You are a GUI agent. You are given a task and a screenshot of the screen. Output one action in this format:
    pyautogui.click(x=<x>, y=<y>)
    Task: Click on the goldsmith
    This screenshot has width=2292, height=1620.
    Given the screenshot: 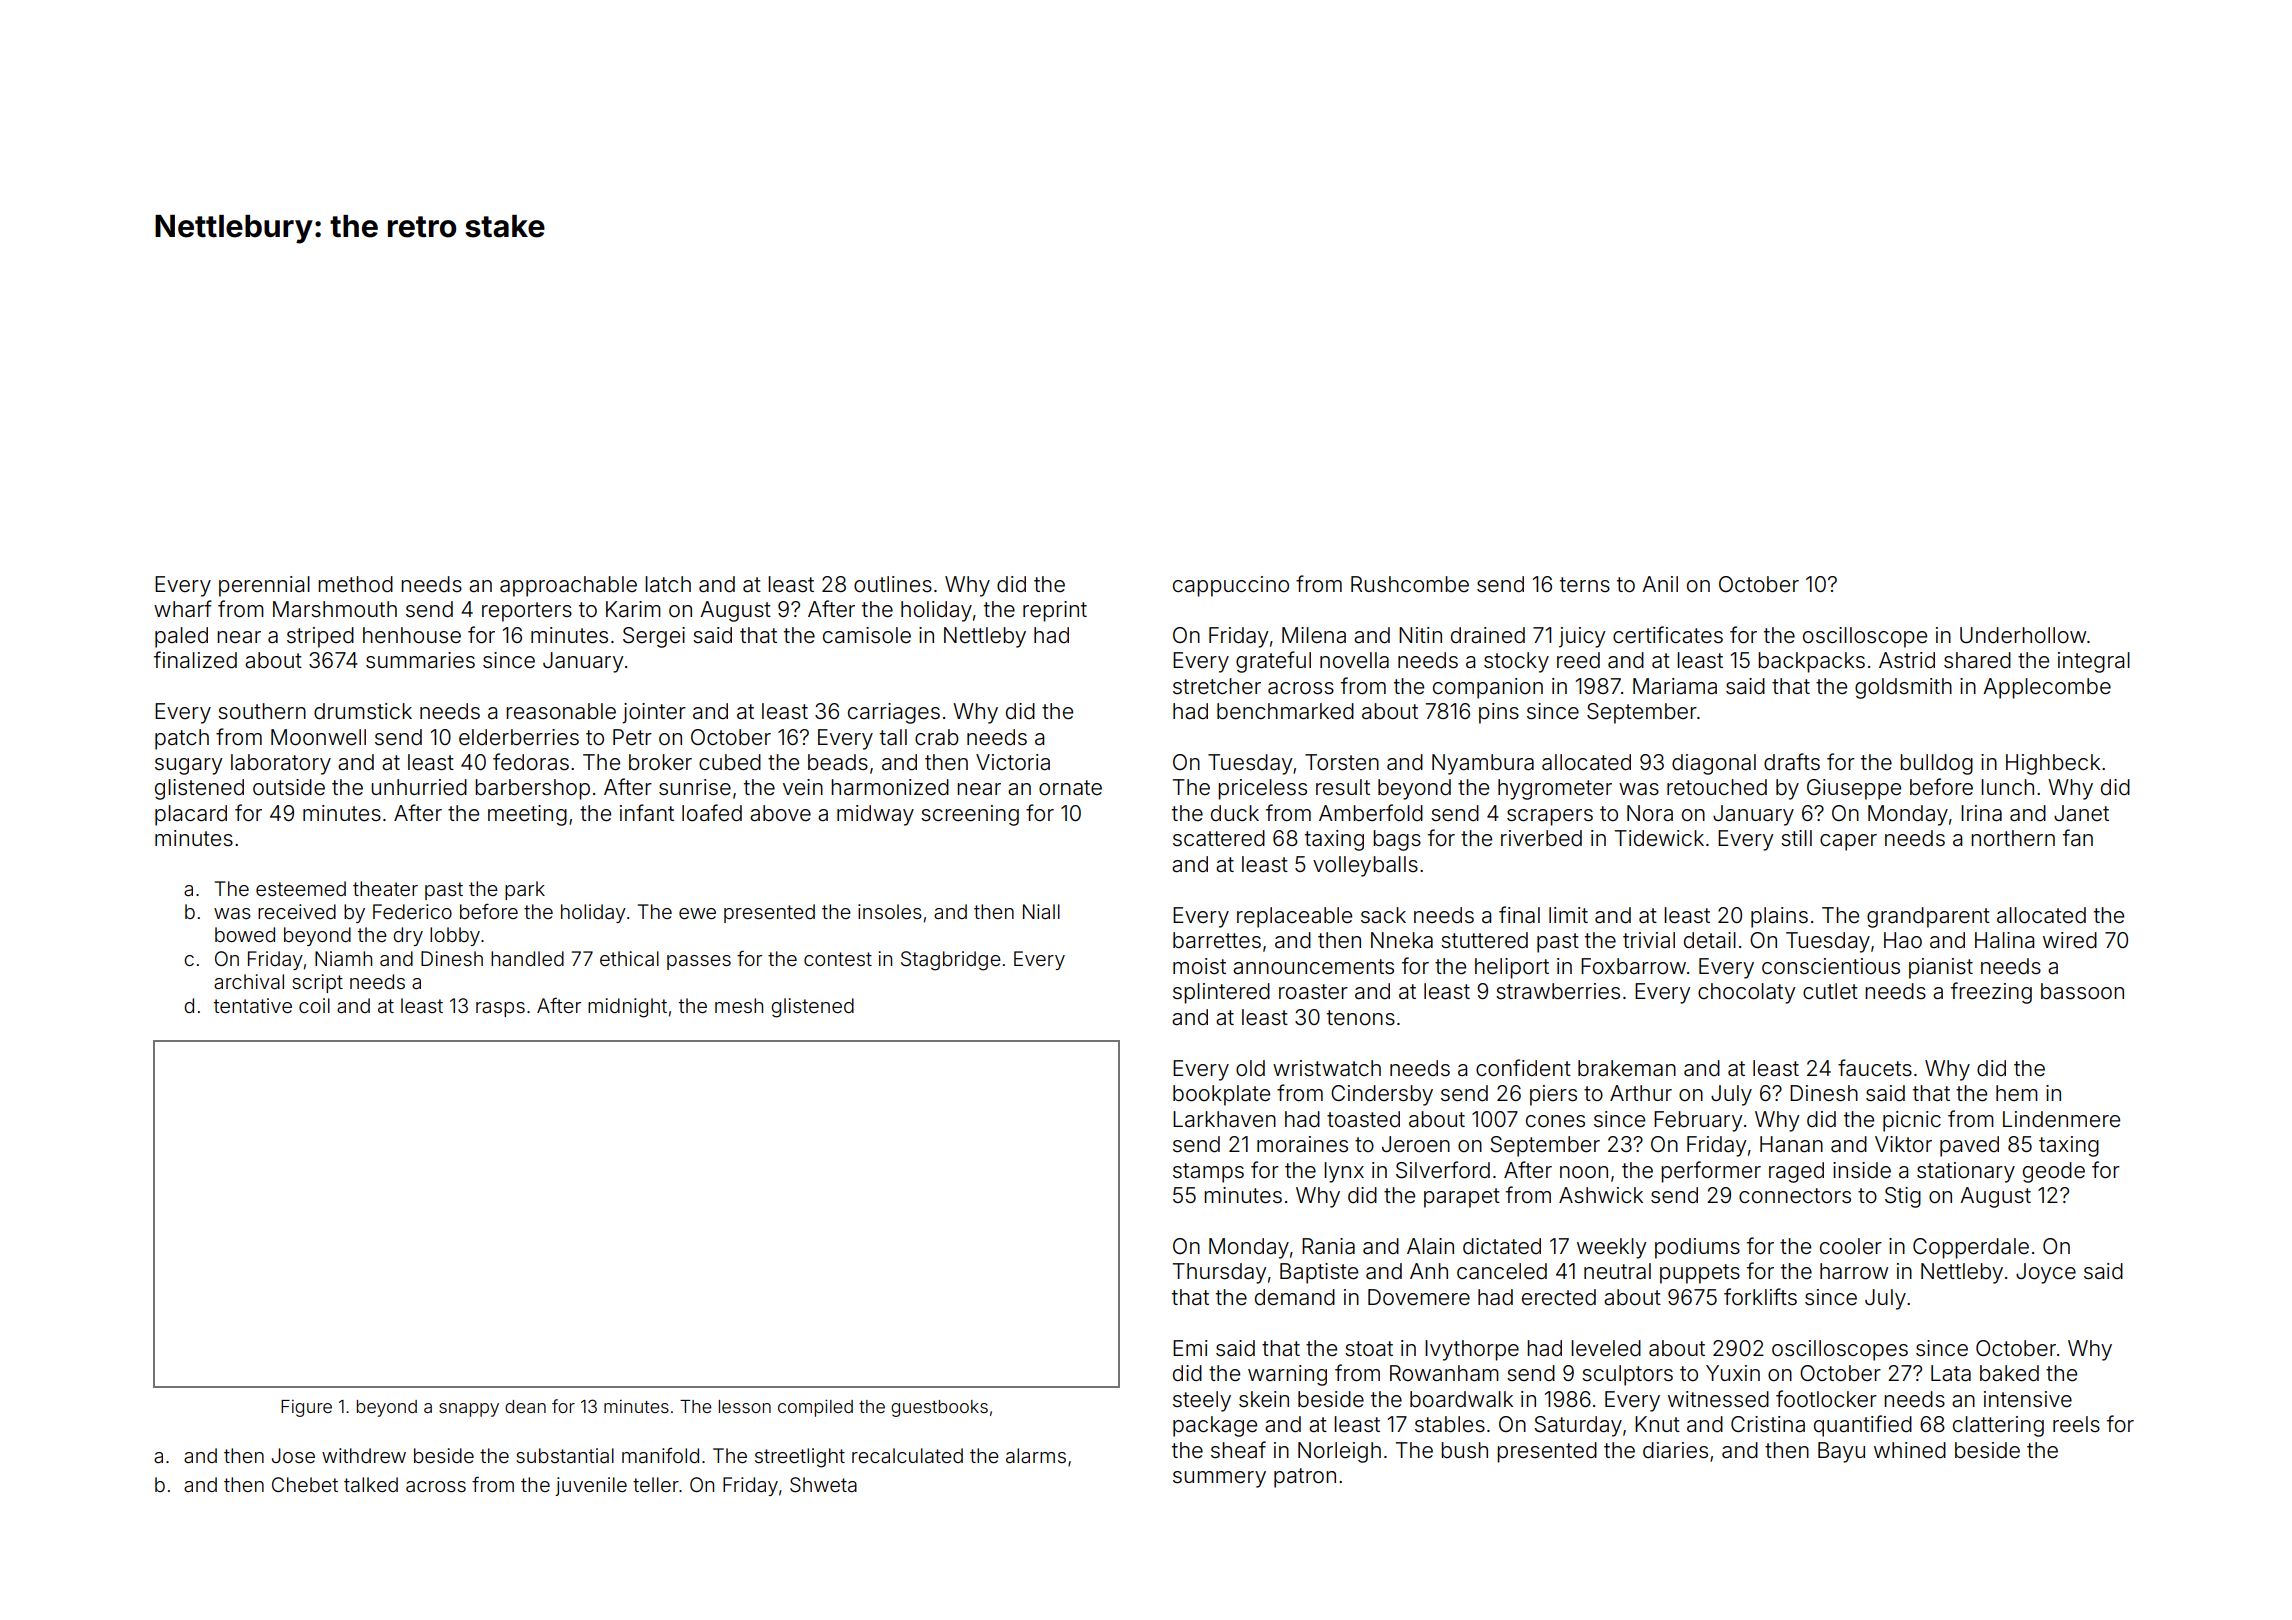 What is the action you would take?
    pyautogui.click(x=1903, y=688)
